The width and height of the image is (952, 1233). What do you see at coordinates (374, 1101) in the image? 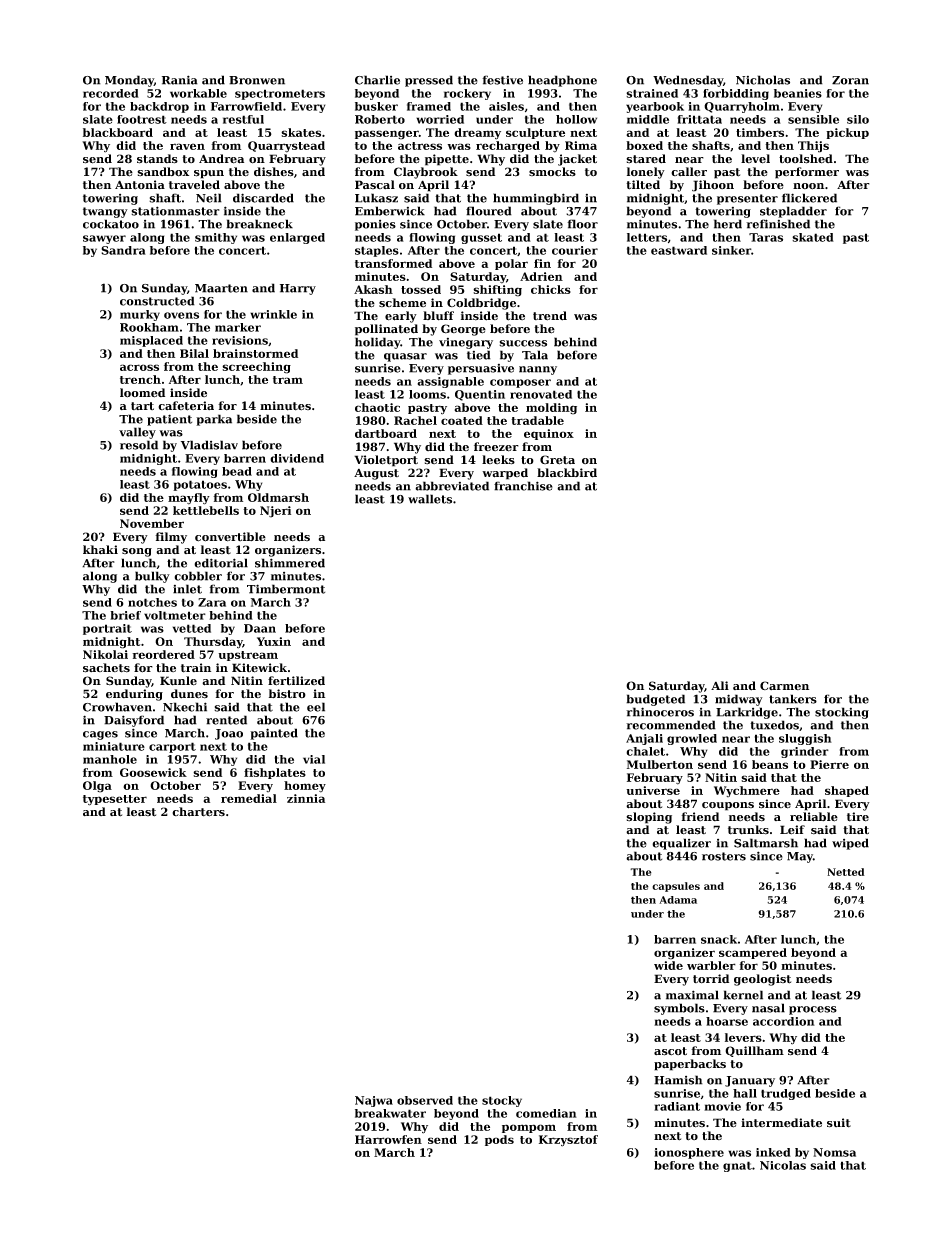
I see `Najwa` at bounding box center [374, 1101].
